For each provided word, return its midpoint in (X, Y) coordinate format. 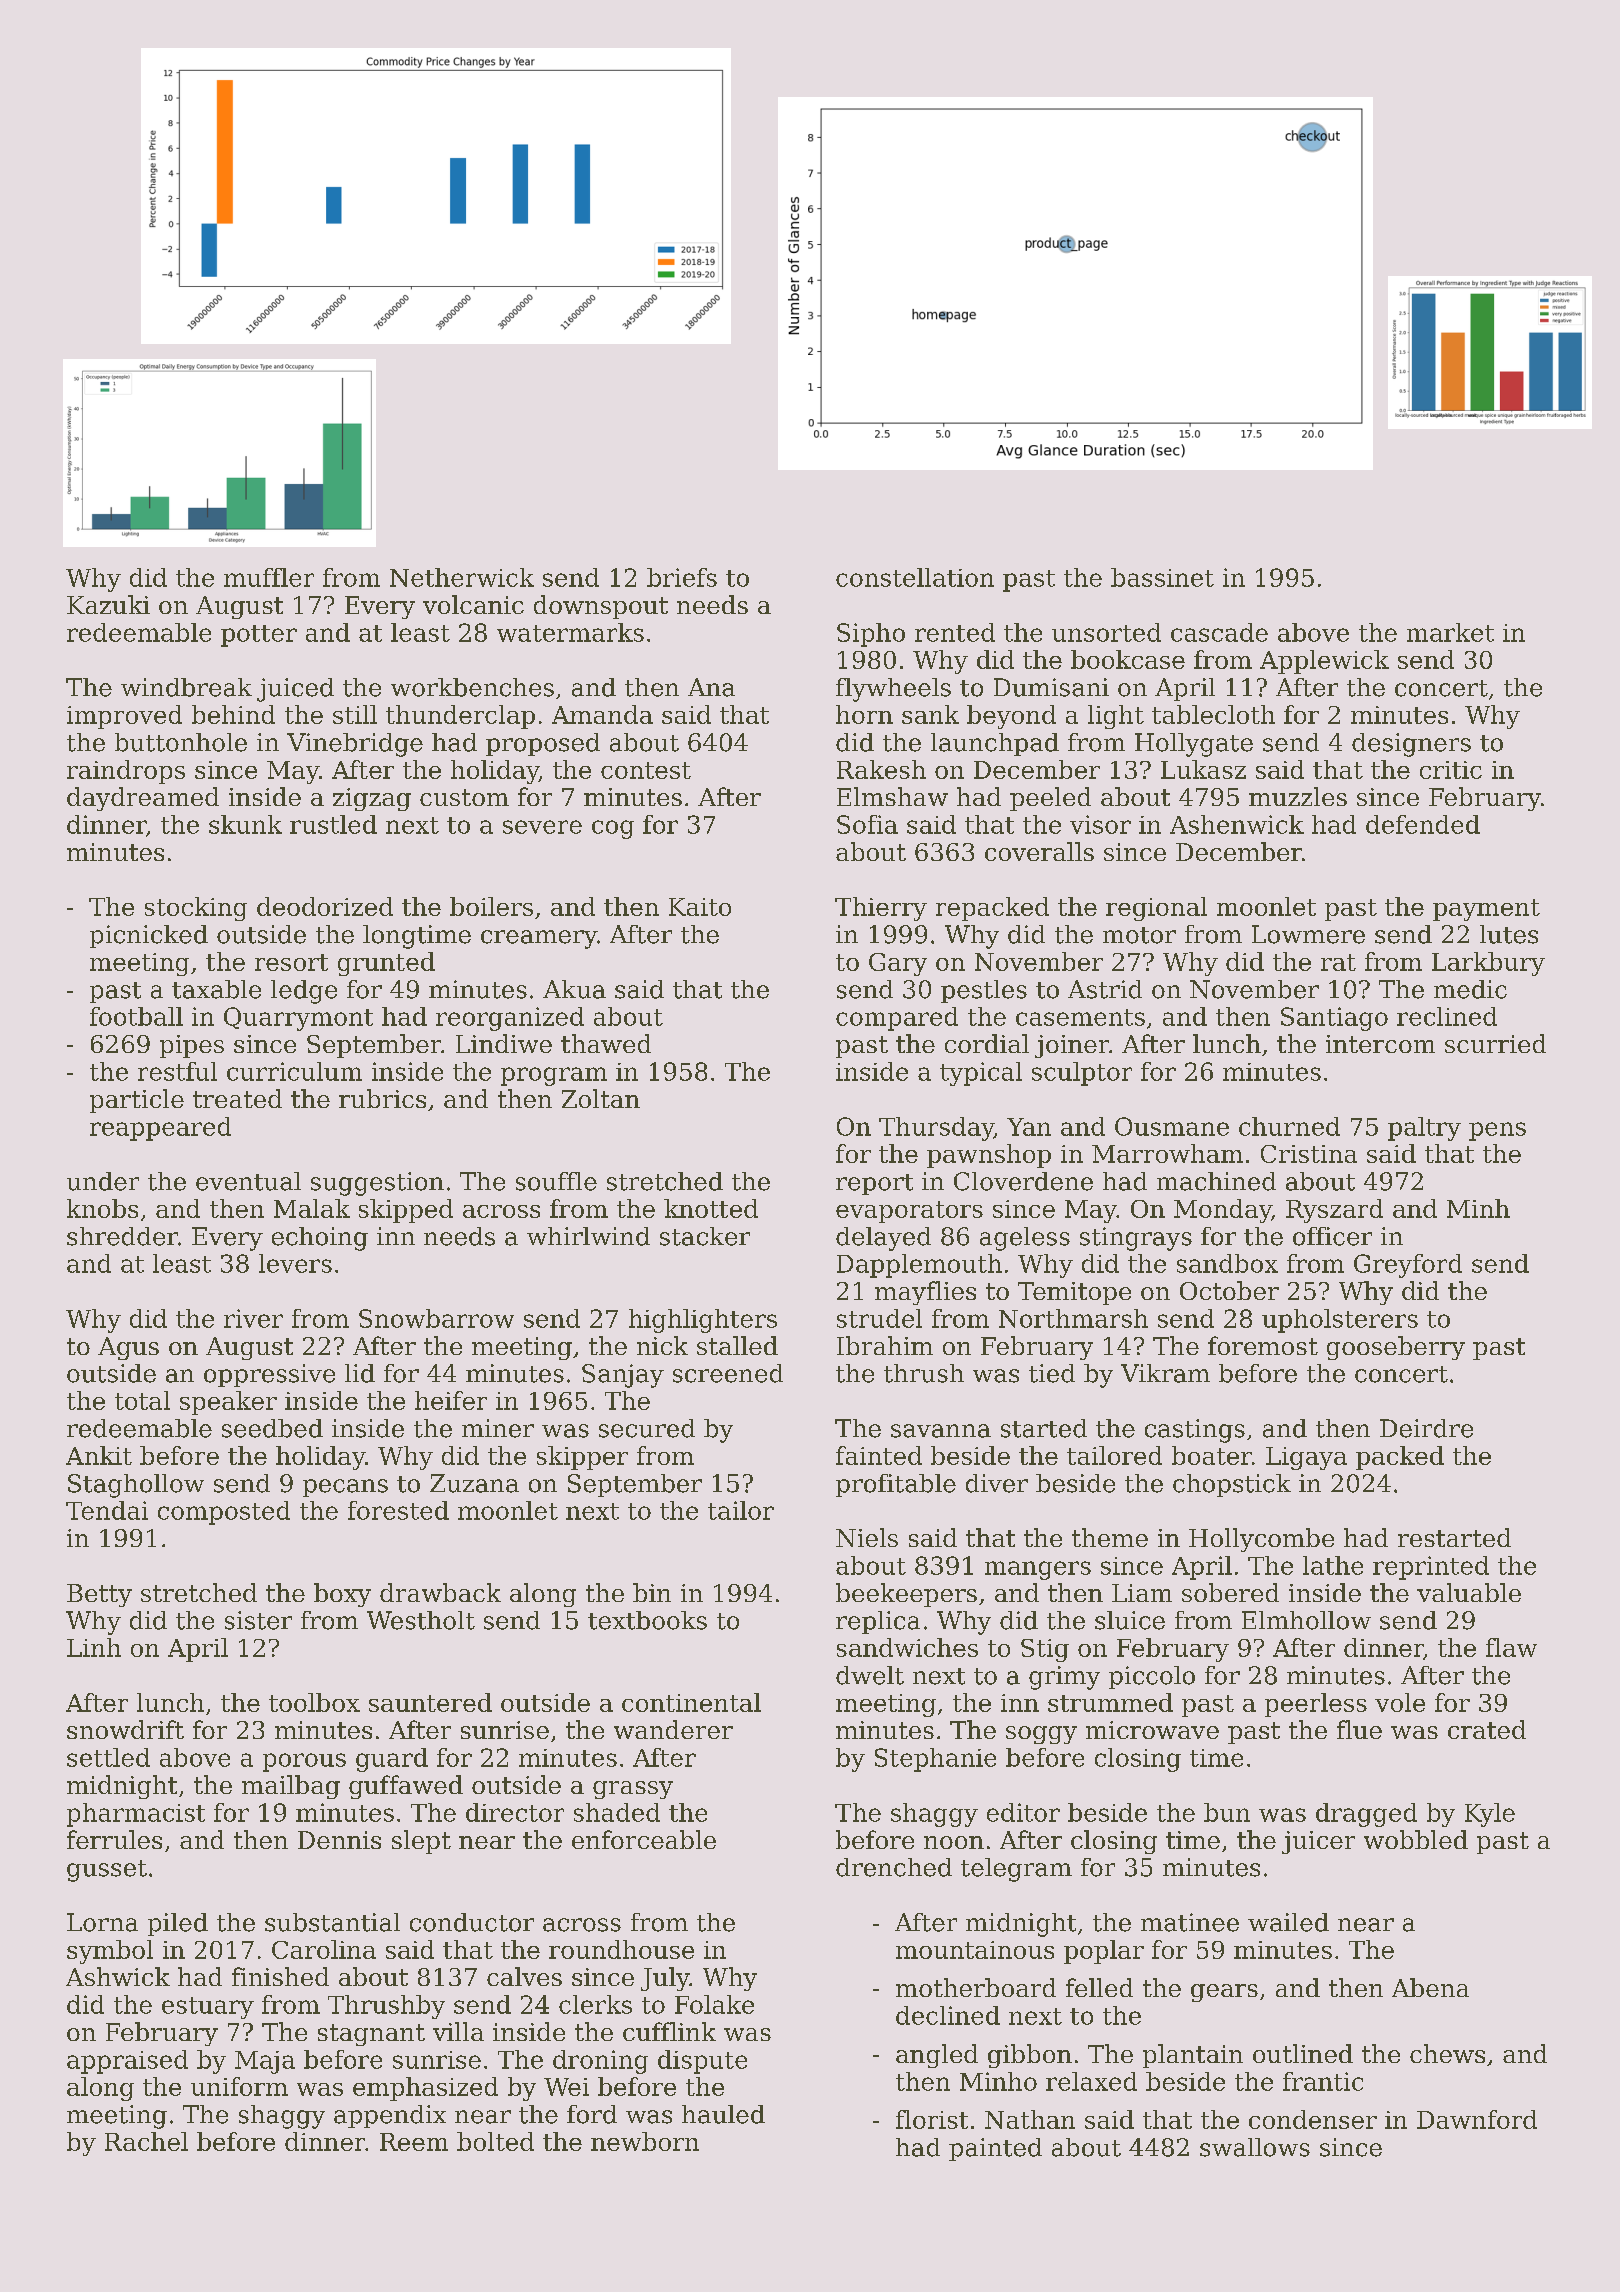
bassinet (1162, 577)
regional (1156, 909)
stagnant (371, 2035)
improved (124, 717)
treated (237, 1098)
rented (955, 632)
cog (613, 829)
